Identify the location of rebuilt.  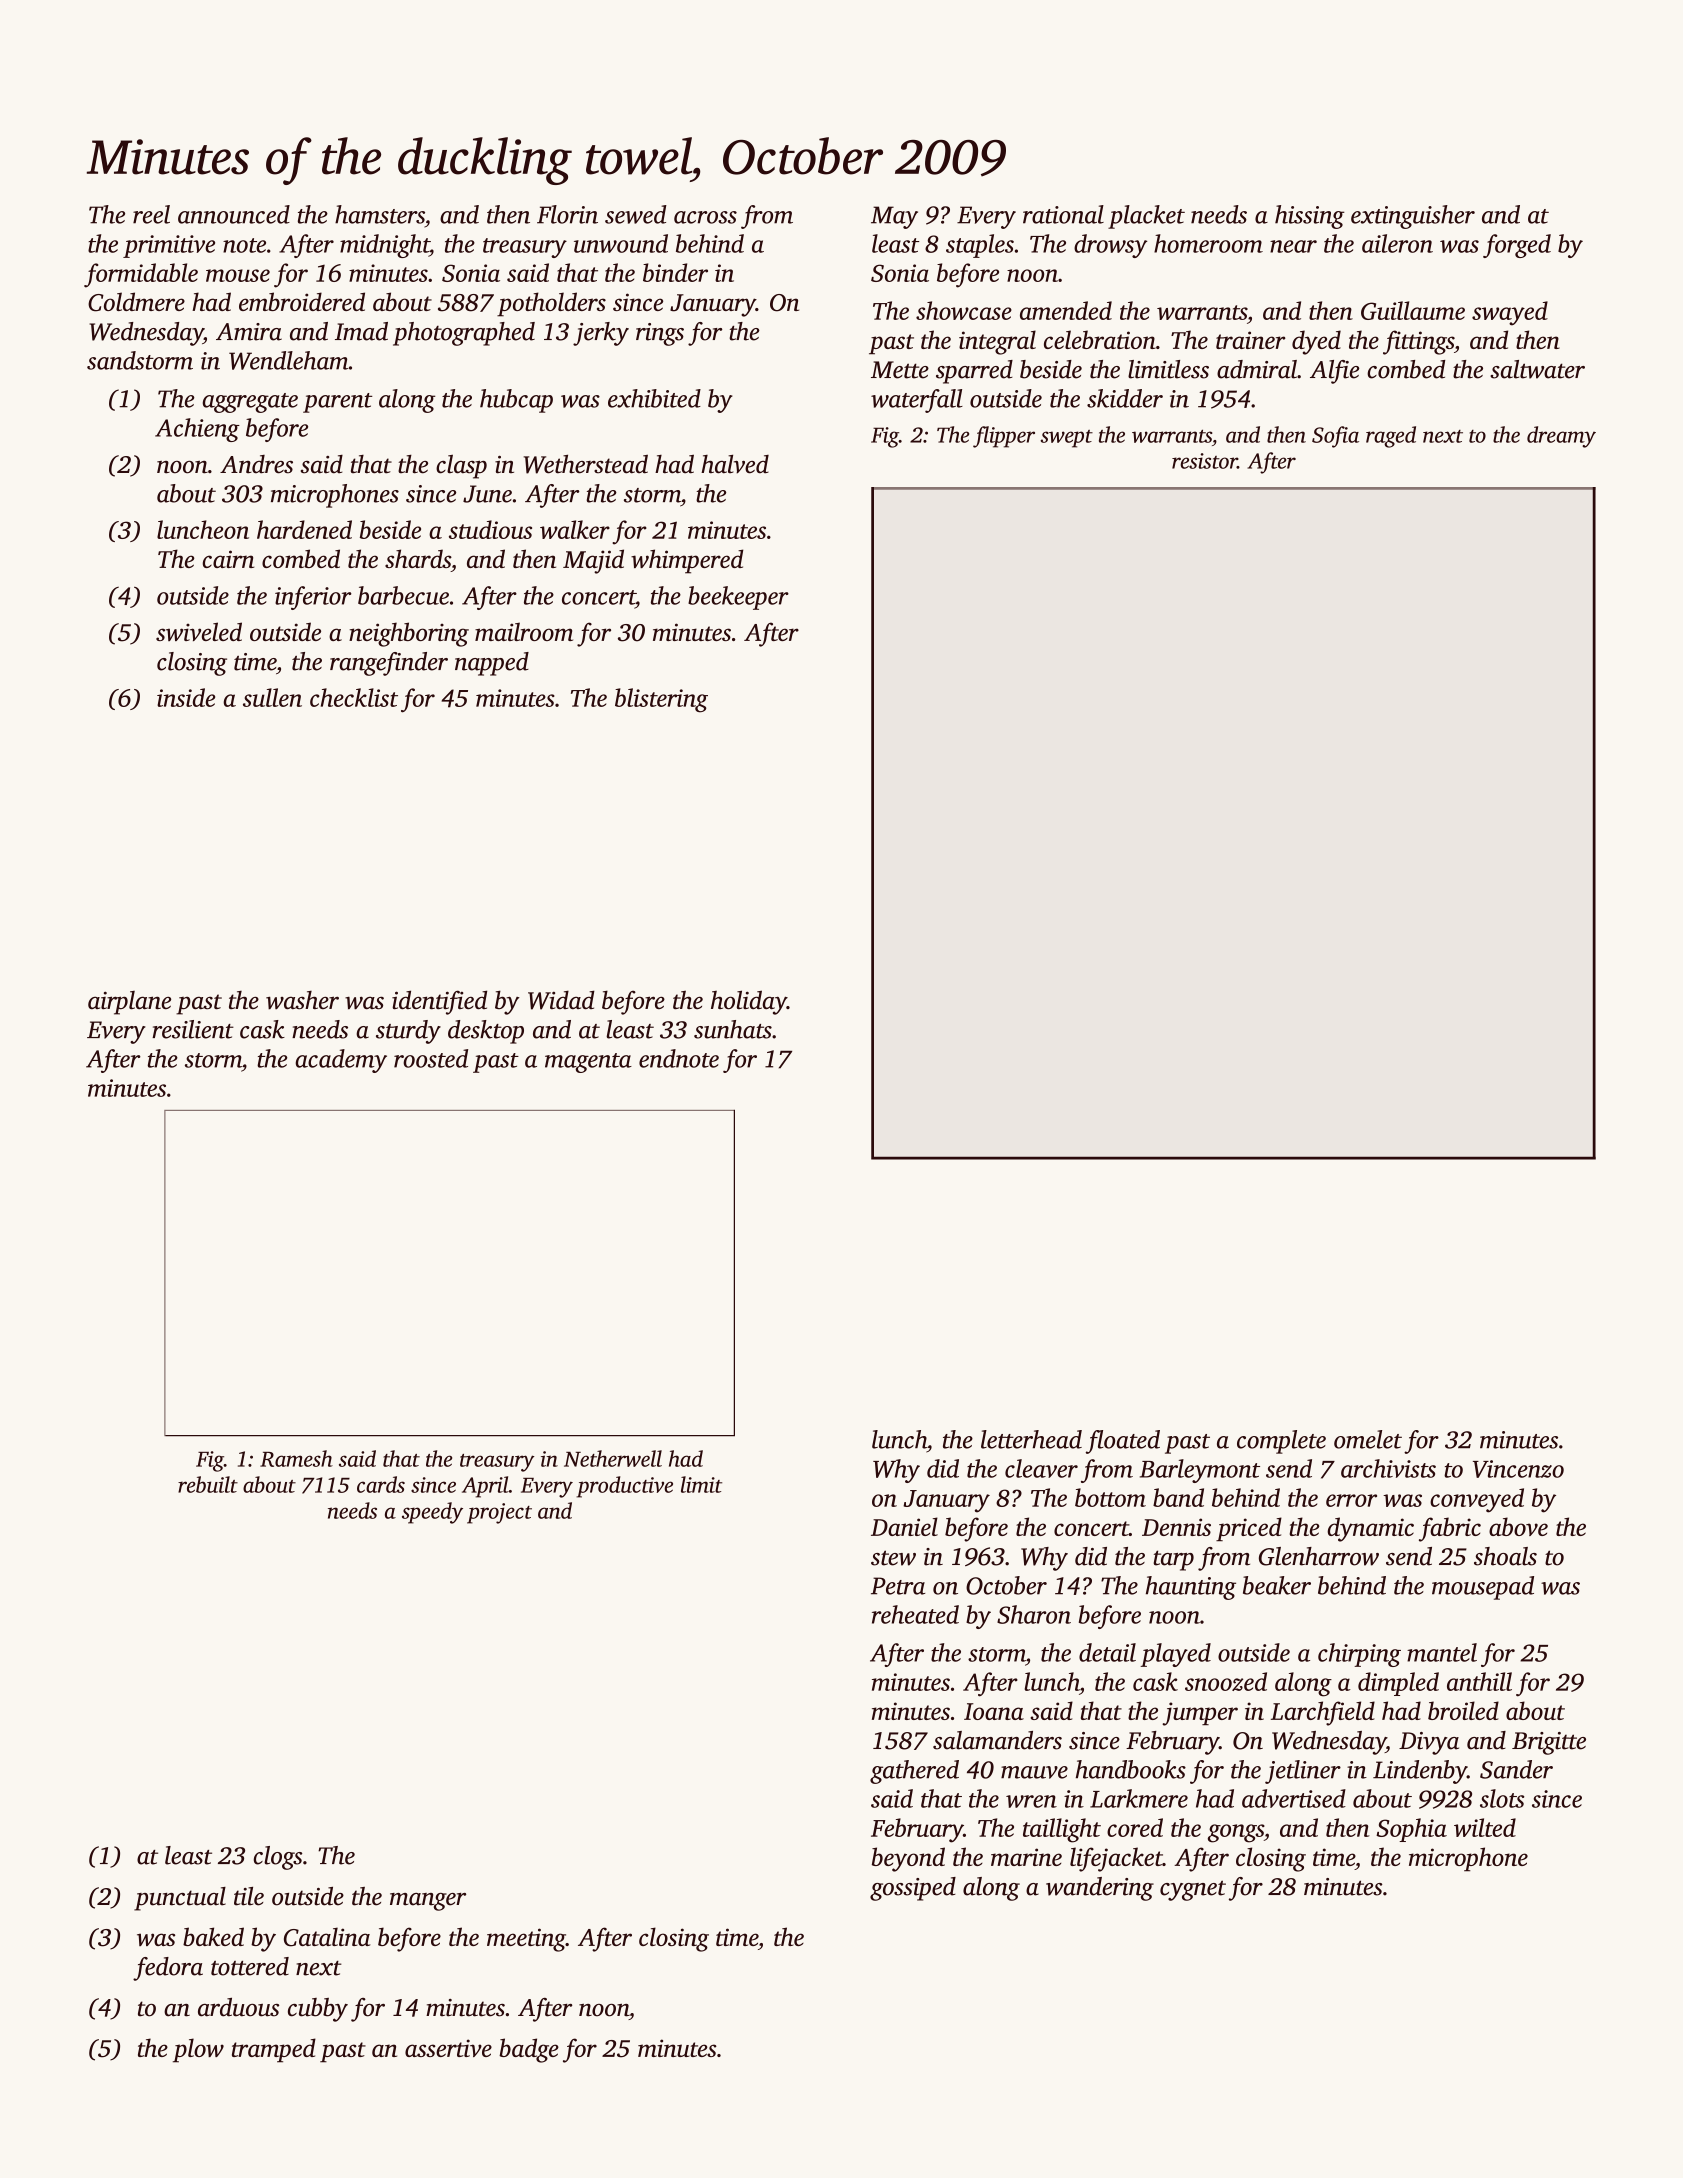
(208, 1484).
